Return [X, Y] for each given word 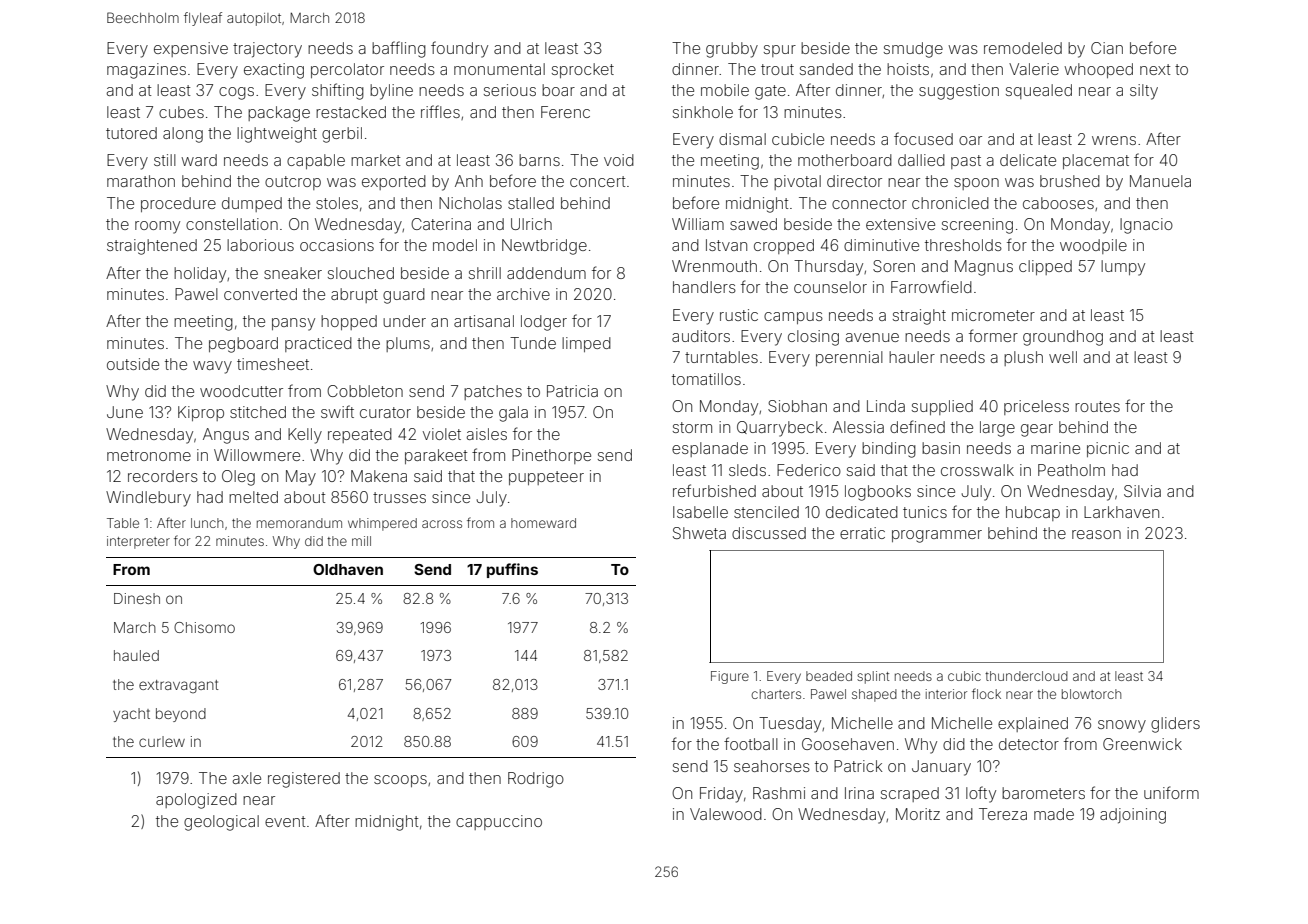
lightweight [277, 135]
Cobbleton [365, 391]
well [1063, 357]
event [285, 821]
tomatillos [706, 379]
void [619, 160]
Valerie [1034, 69]
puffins [512, 570]
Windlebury [148, 499]
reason [1096, 534]
